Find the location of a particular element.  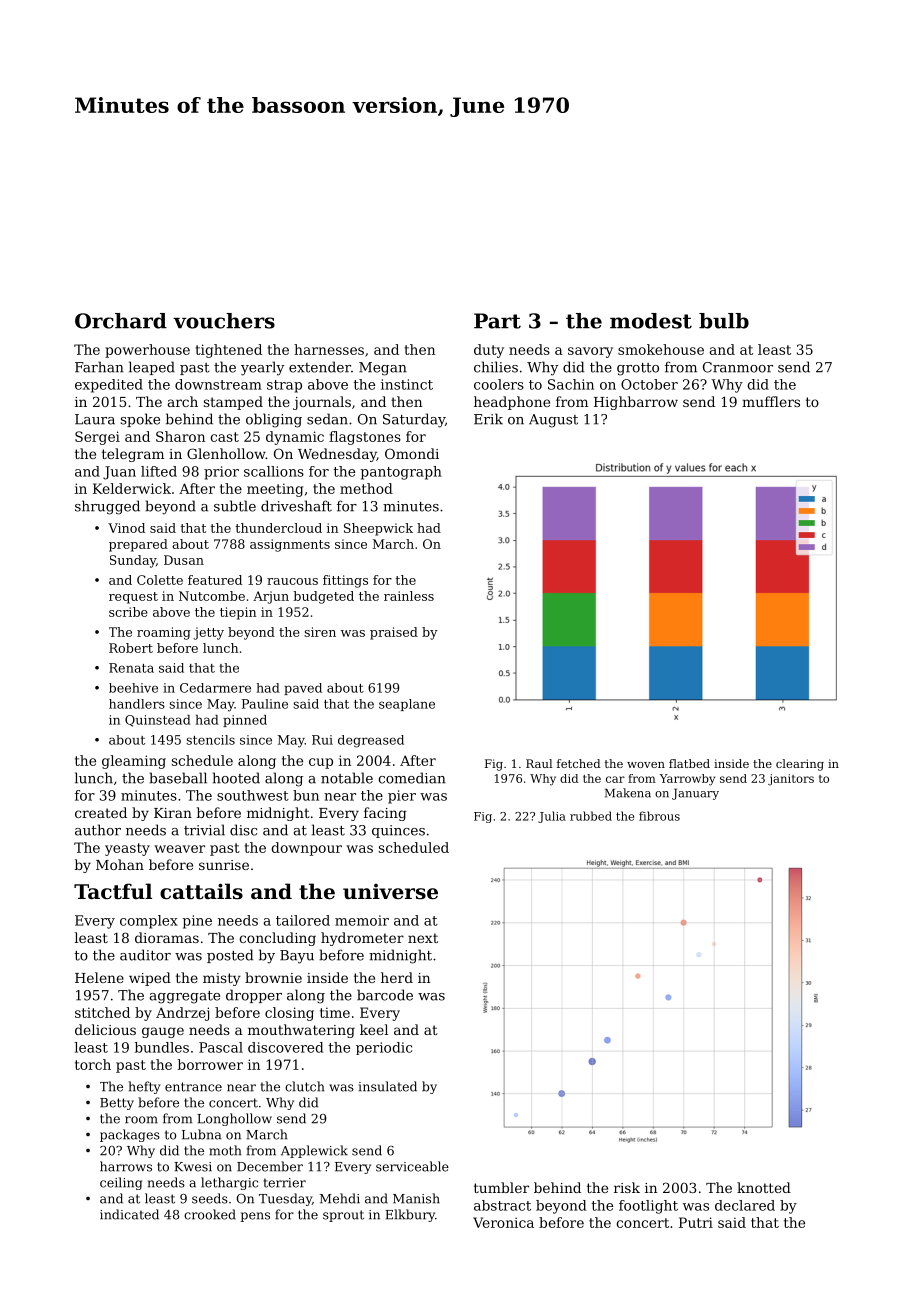

handlers is located at coordinates (137, 704).
